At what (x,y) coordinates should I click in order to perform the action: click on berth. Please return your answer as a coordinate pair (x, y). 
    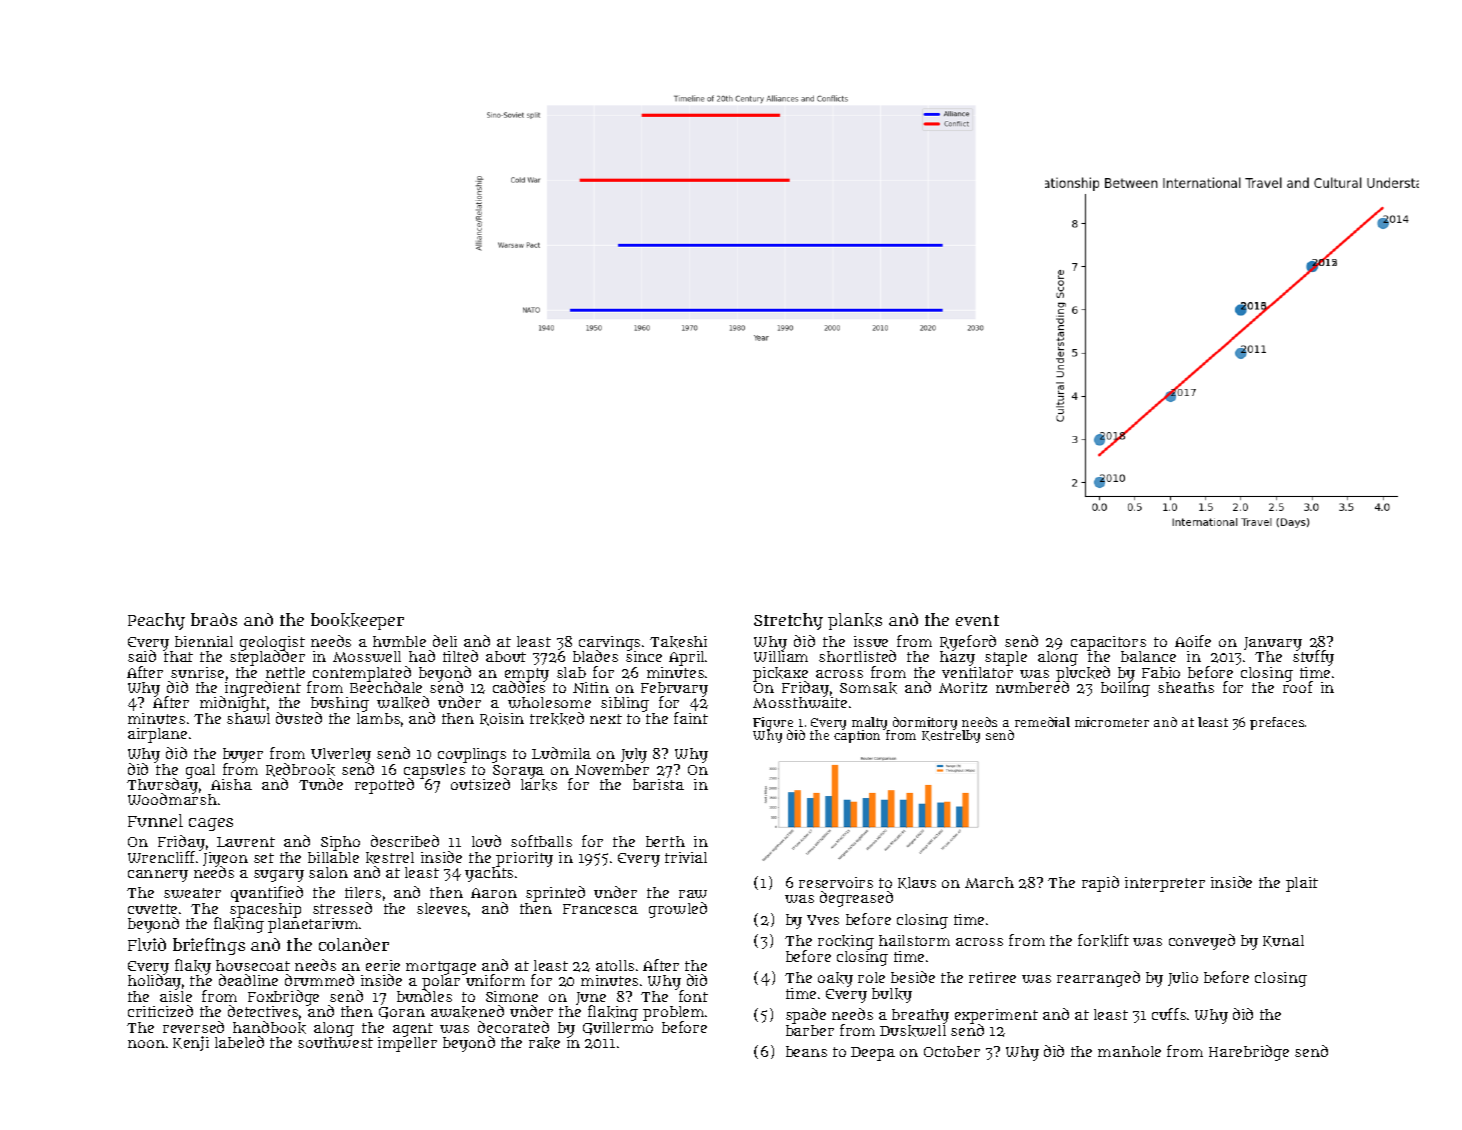
    Looking at the image, I should click on (665, 841).
